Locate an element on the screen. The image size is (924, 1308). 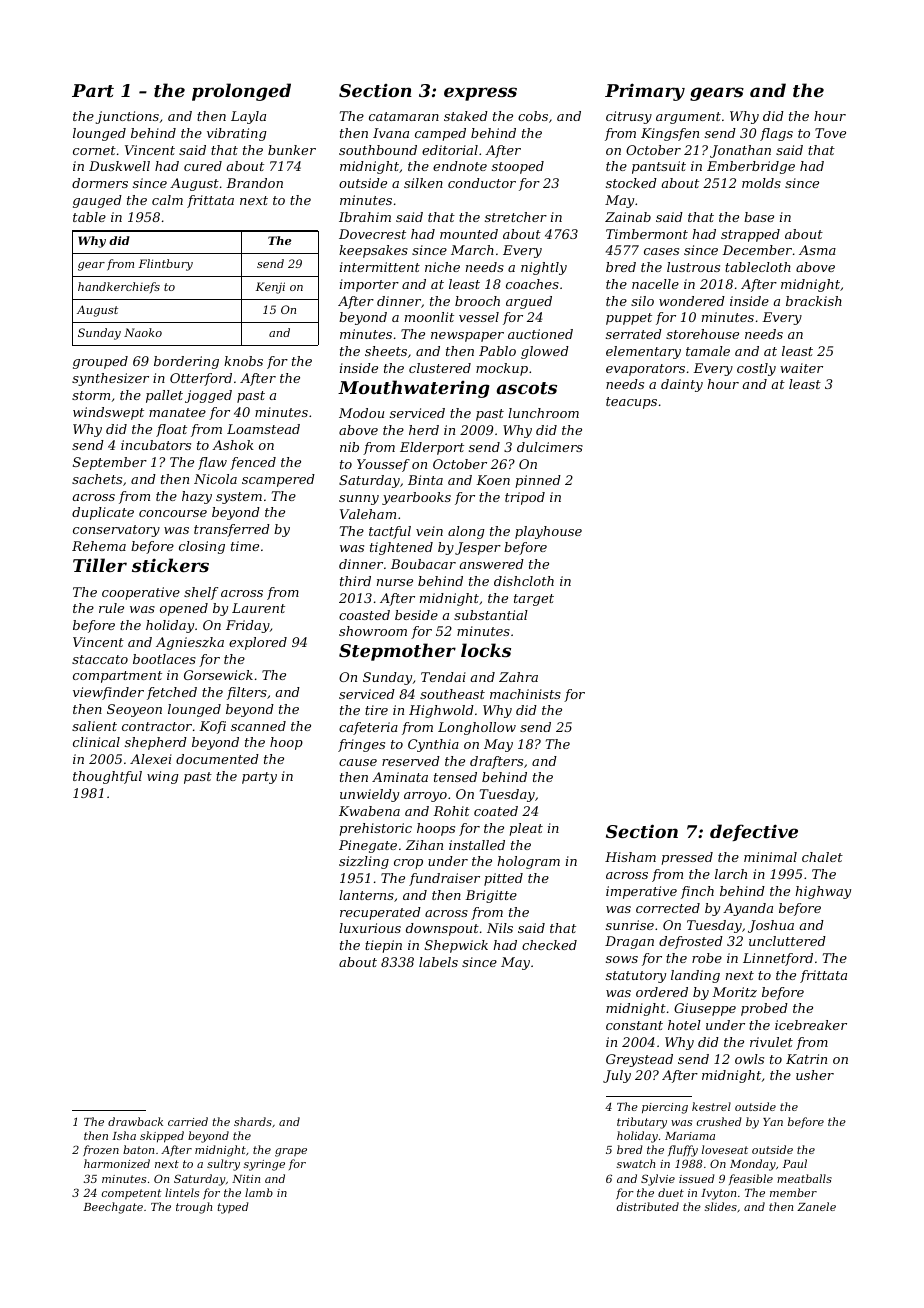
sizzling is located at coordinates (364, 862).
